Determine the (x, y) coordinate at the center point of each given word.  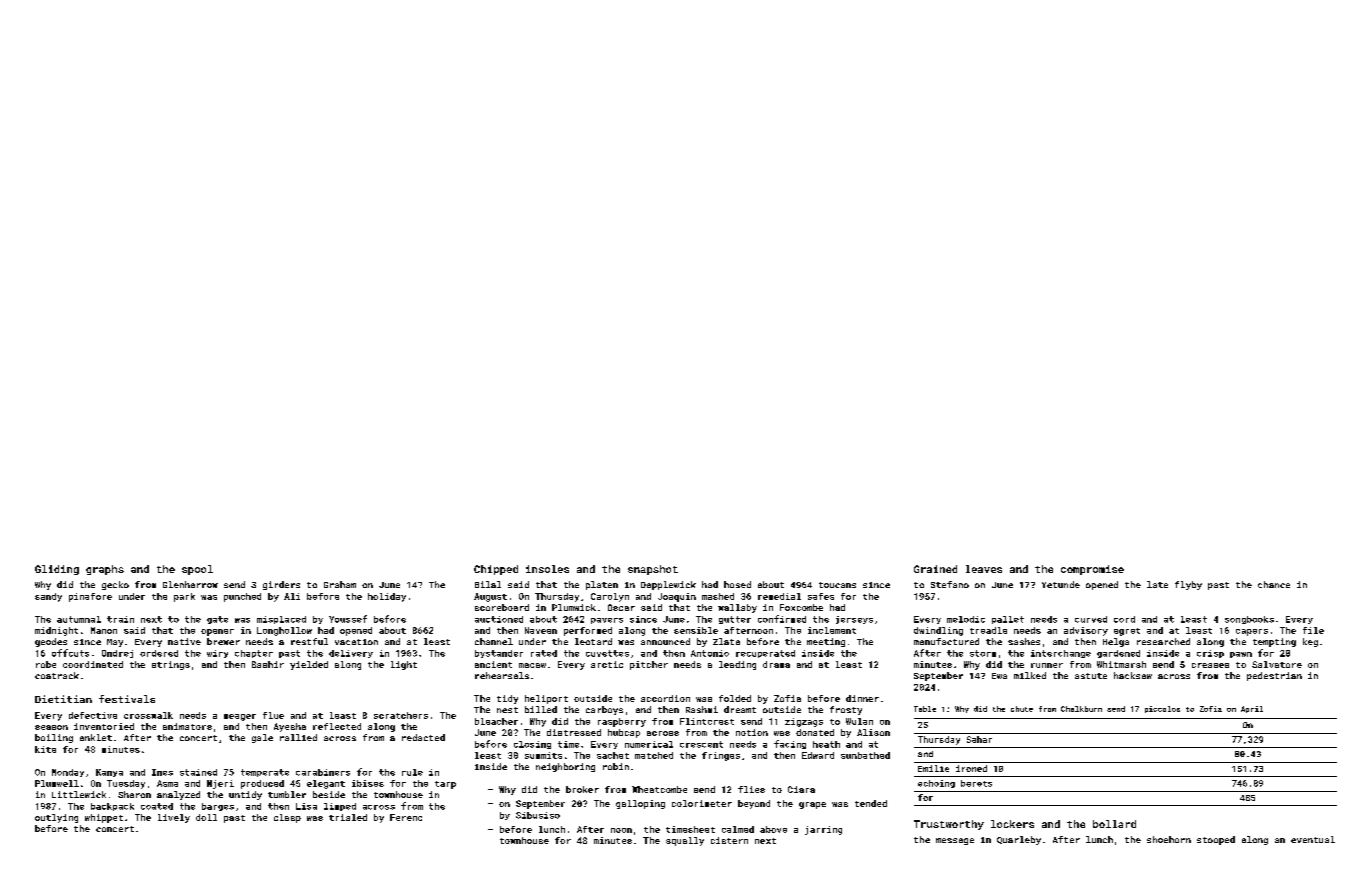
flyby (1188, 585)
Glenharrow (190, 584)
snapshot (653, 570)
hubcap (624, 733)
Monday (68, 773)
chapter (254, 654)
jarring (823, 830)
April (1252, 709)
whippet (104, 818)
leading (737, 665)
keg (1310, 642)
